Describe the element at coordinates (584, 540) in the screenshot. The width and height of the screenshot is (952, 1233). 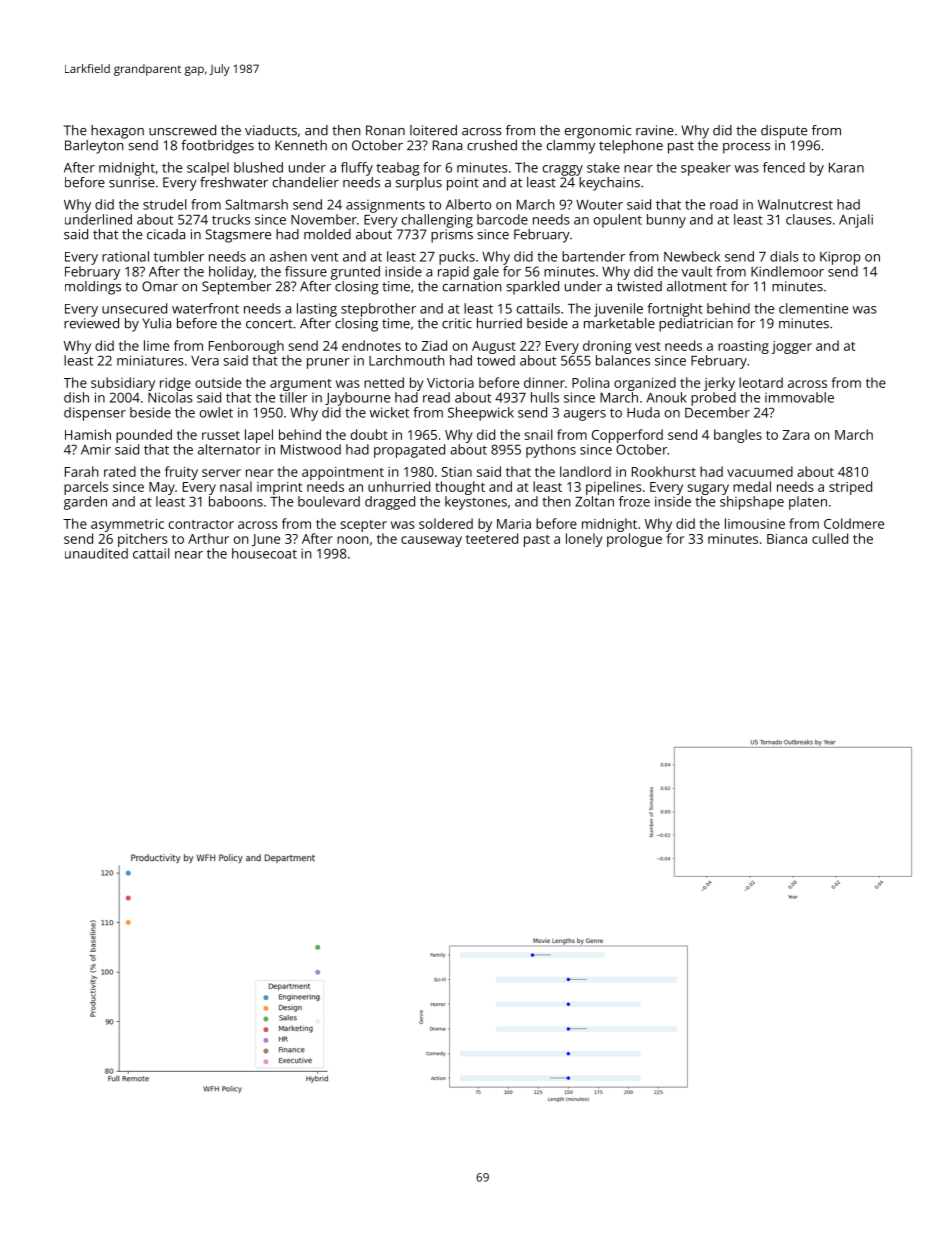
I see `lonely` at that location.
